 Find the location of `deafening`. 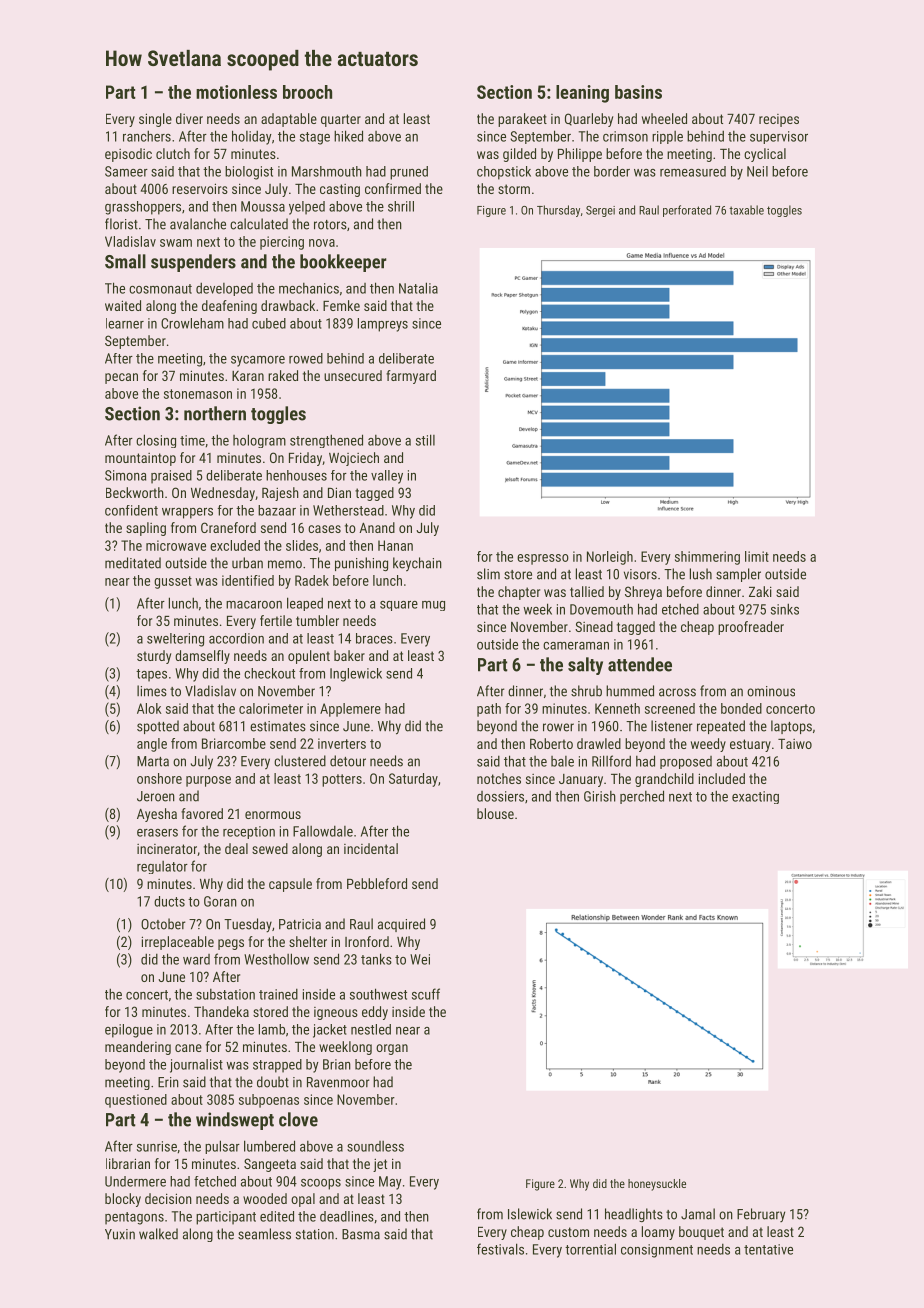

deafening is located at coordinates (229, 307).
